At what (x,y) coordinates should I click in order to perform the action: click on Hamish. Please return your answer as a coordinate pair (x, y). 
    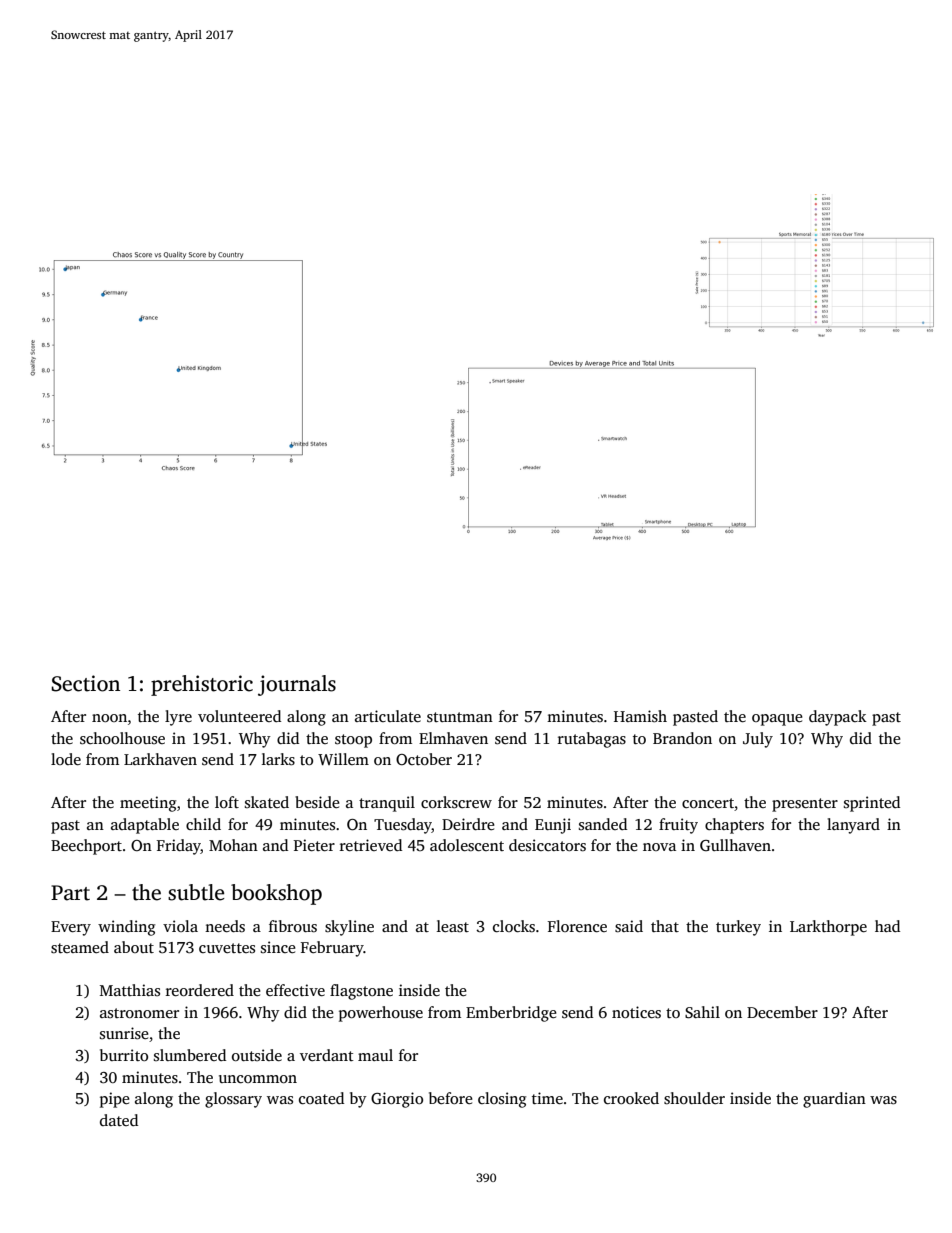
    Looking at the image, I should click on (640, 716).
